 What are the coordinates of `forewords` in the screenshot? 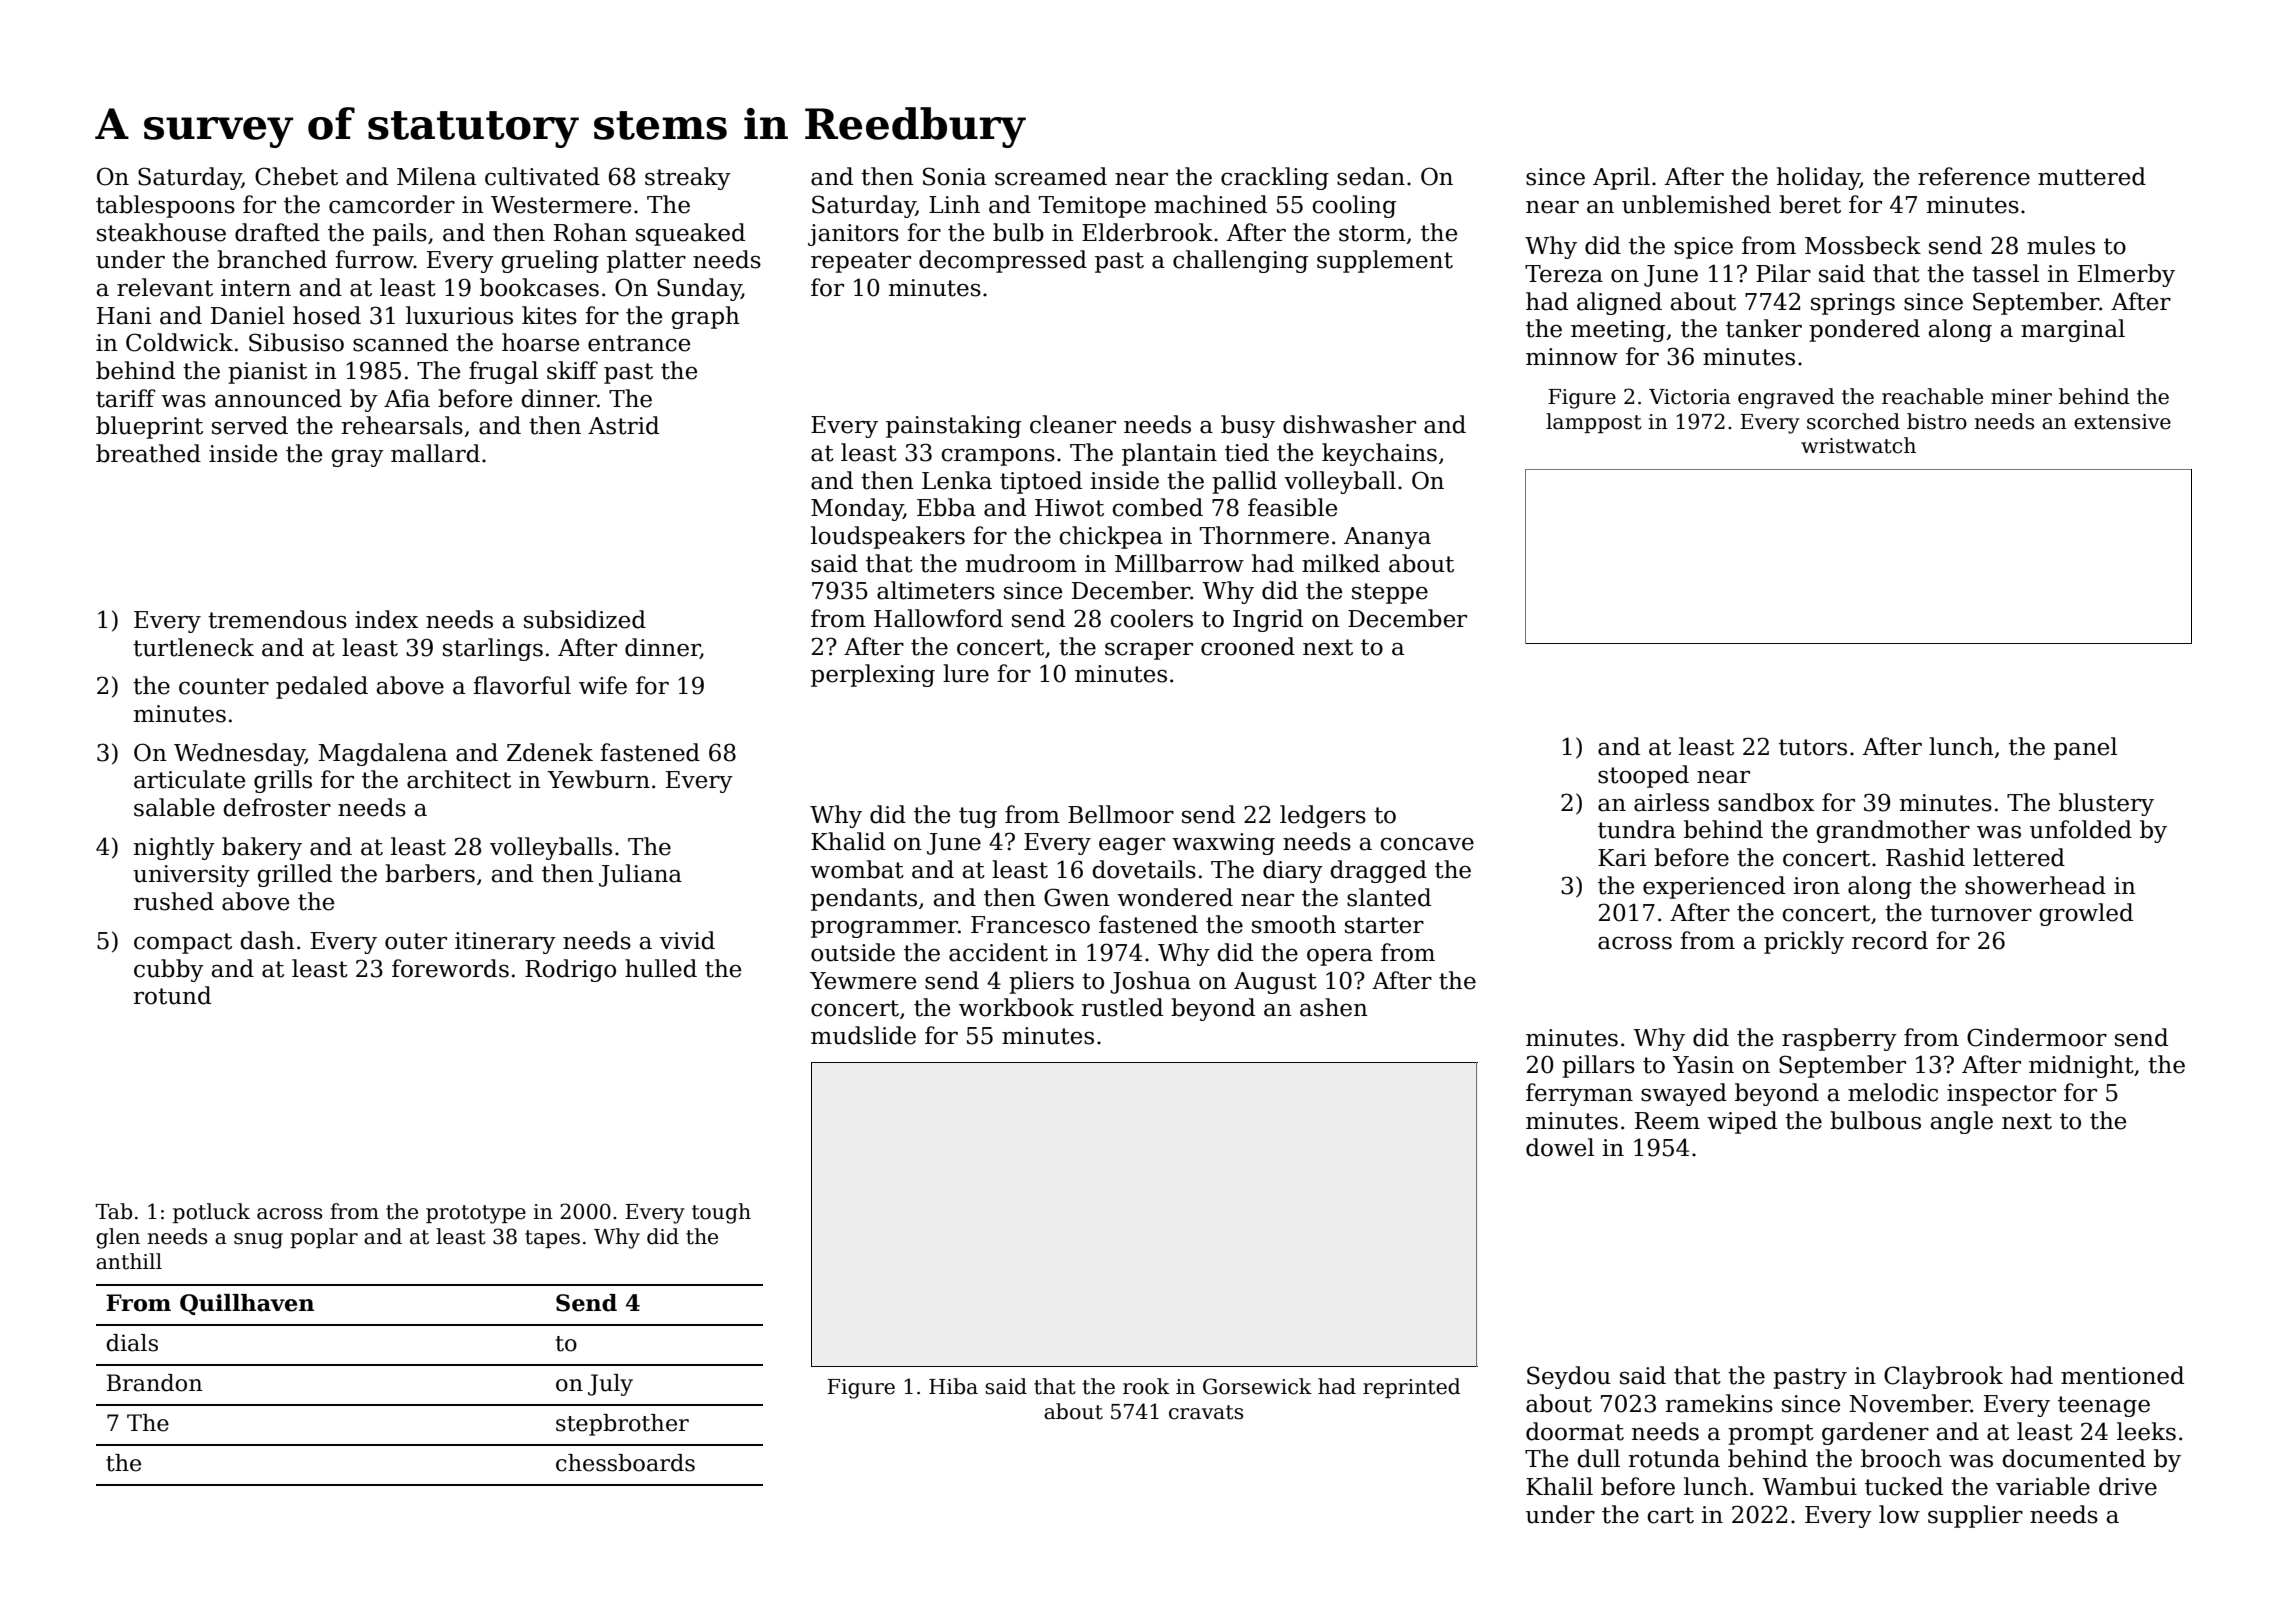 It's located at (450, 968).
